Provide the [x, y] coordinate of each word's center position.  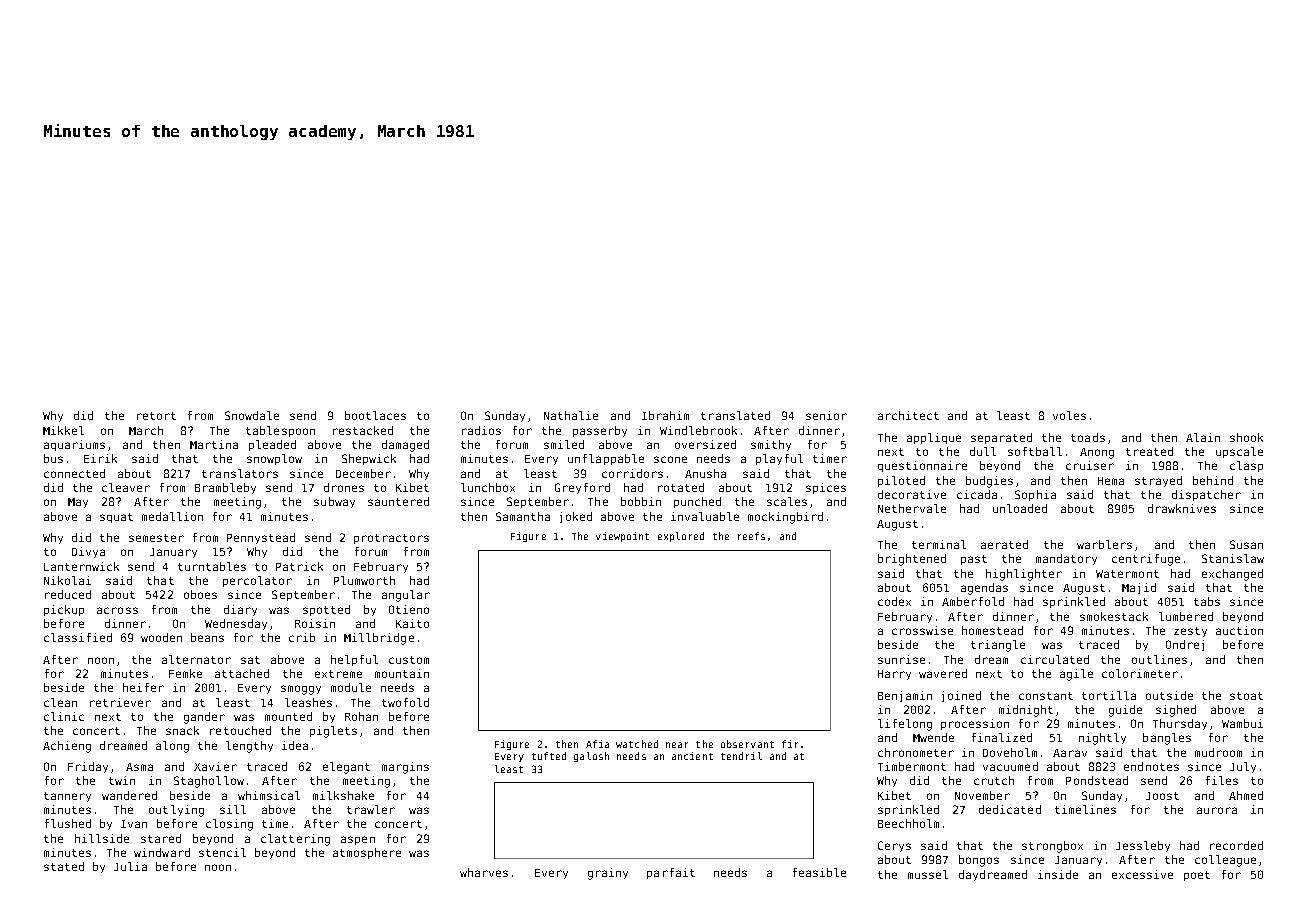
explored [681, 537]
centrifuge [1146, 560]
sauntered [398, 501]
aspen [358, 840]
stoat [1246, 696]
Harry [894, 675]
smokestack [1114, 616]
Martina [214, 444]
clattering [295, 840]
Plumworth [364, 580]
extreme [338, 674]
